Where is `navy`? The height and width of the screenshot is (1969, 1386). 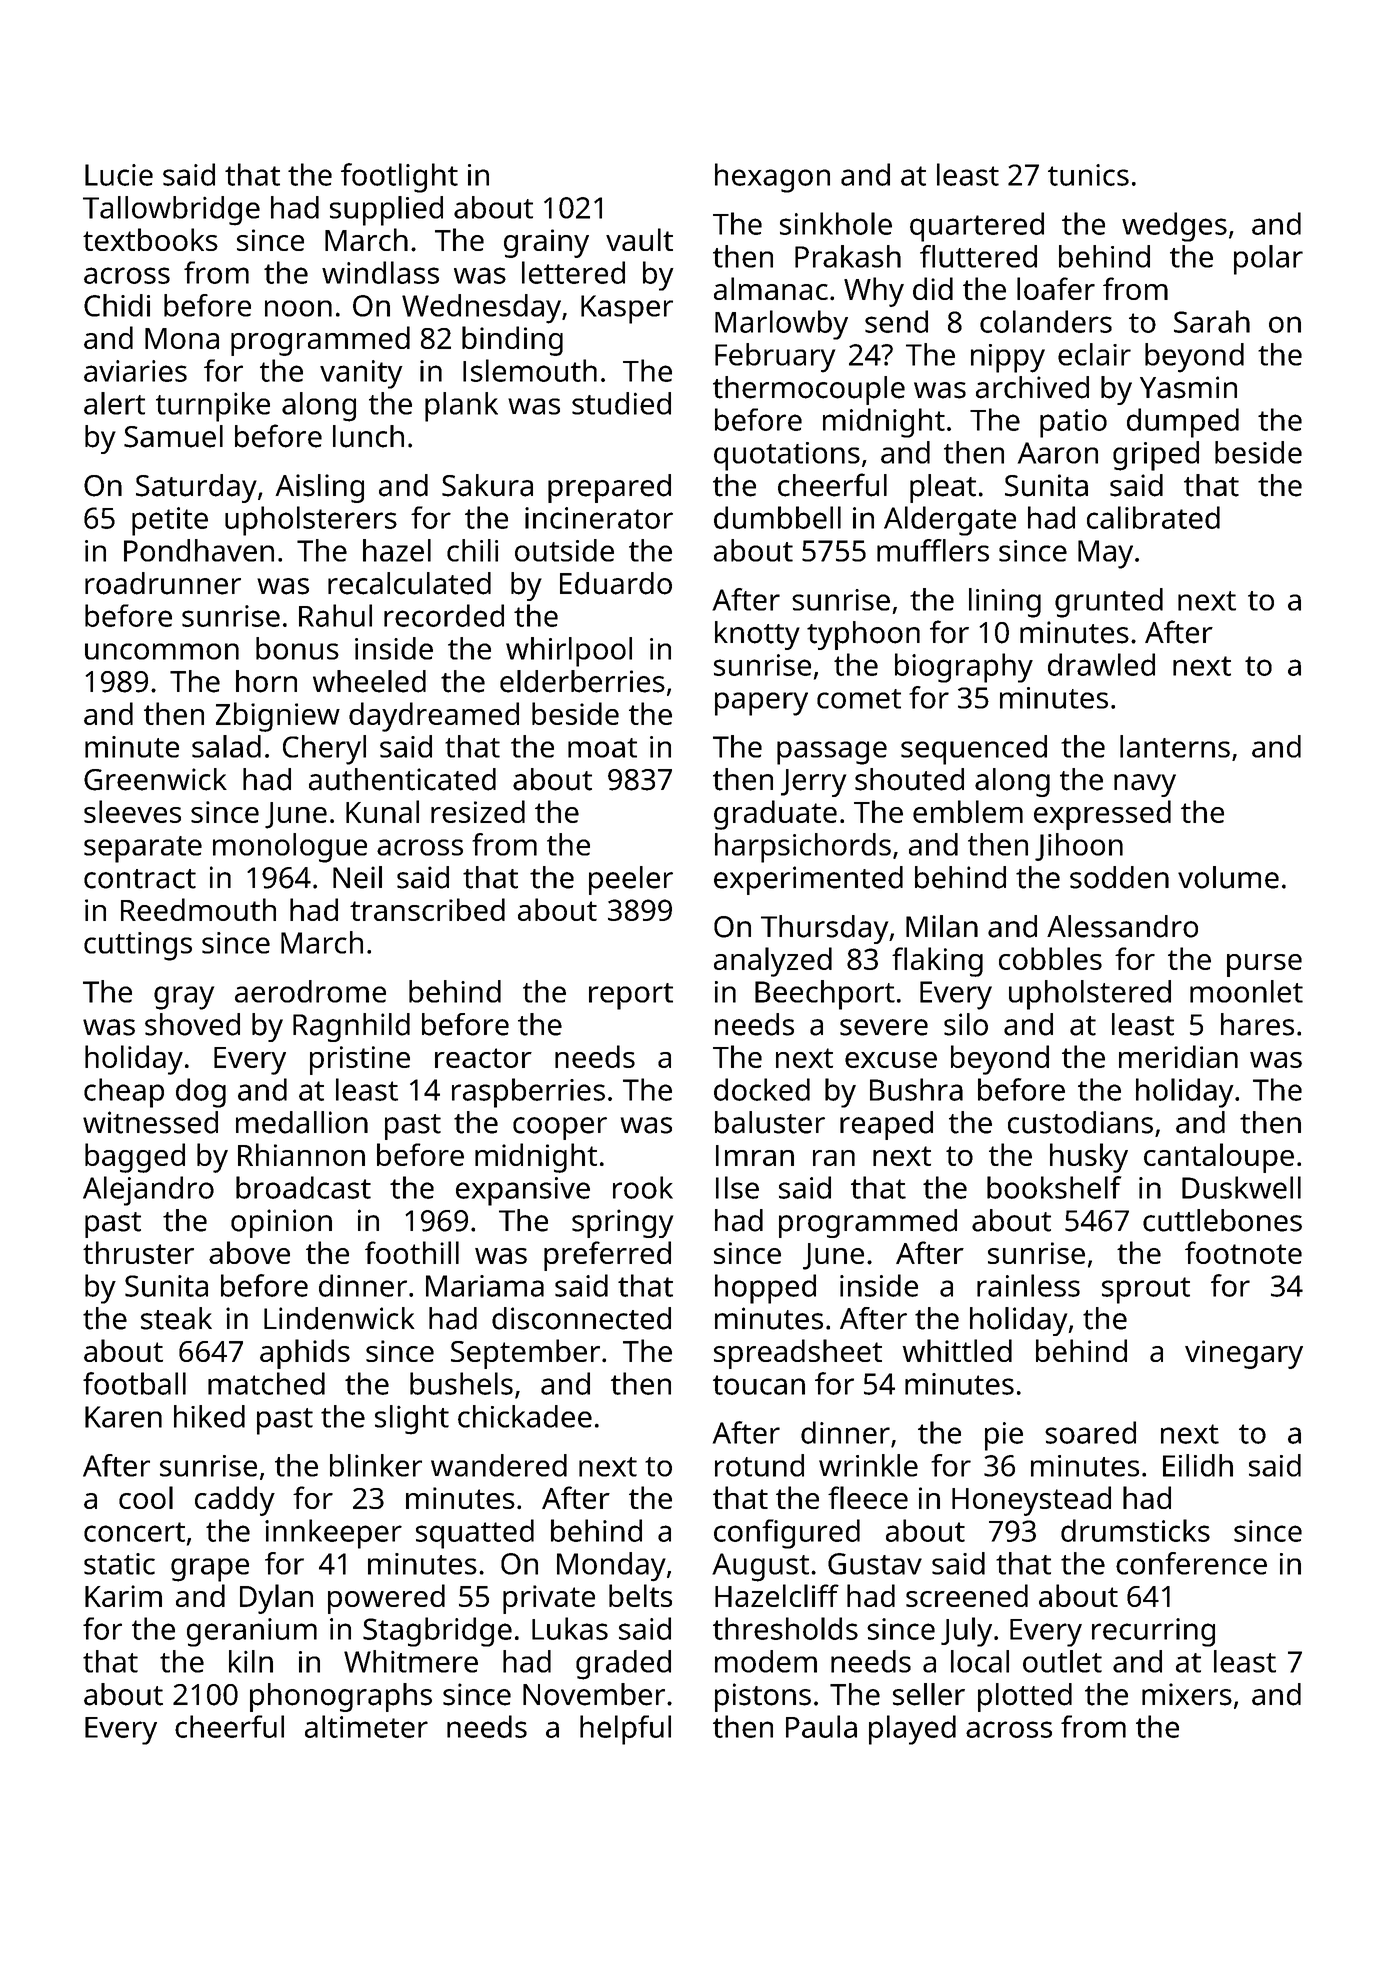 navy is located at coordinates (1145, 785).
